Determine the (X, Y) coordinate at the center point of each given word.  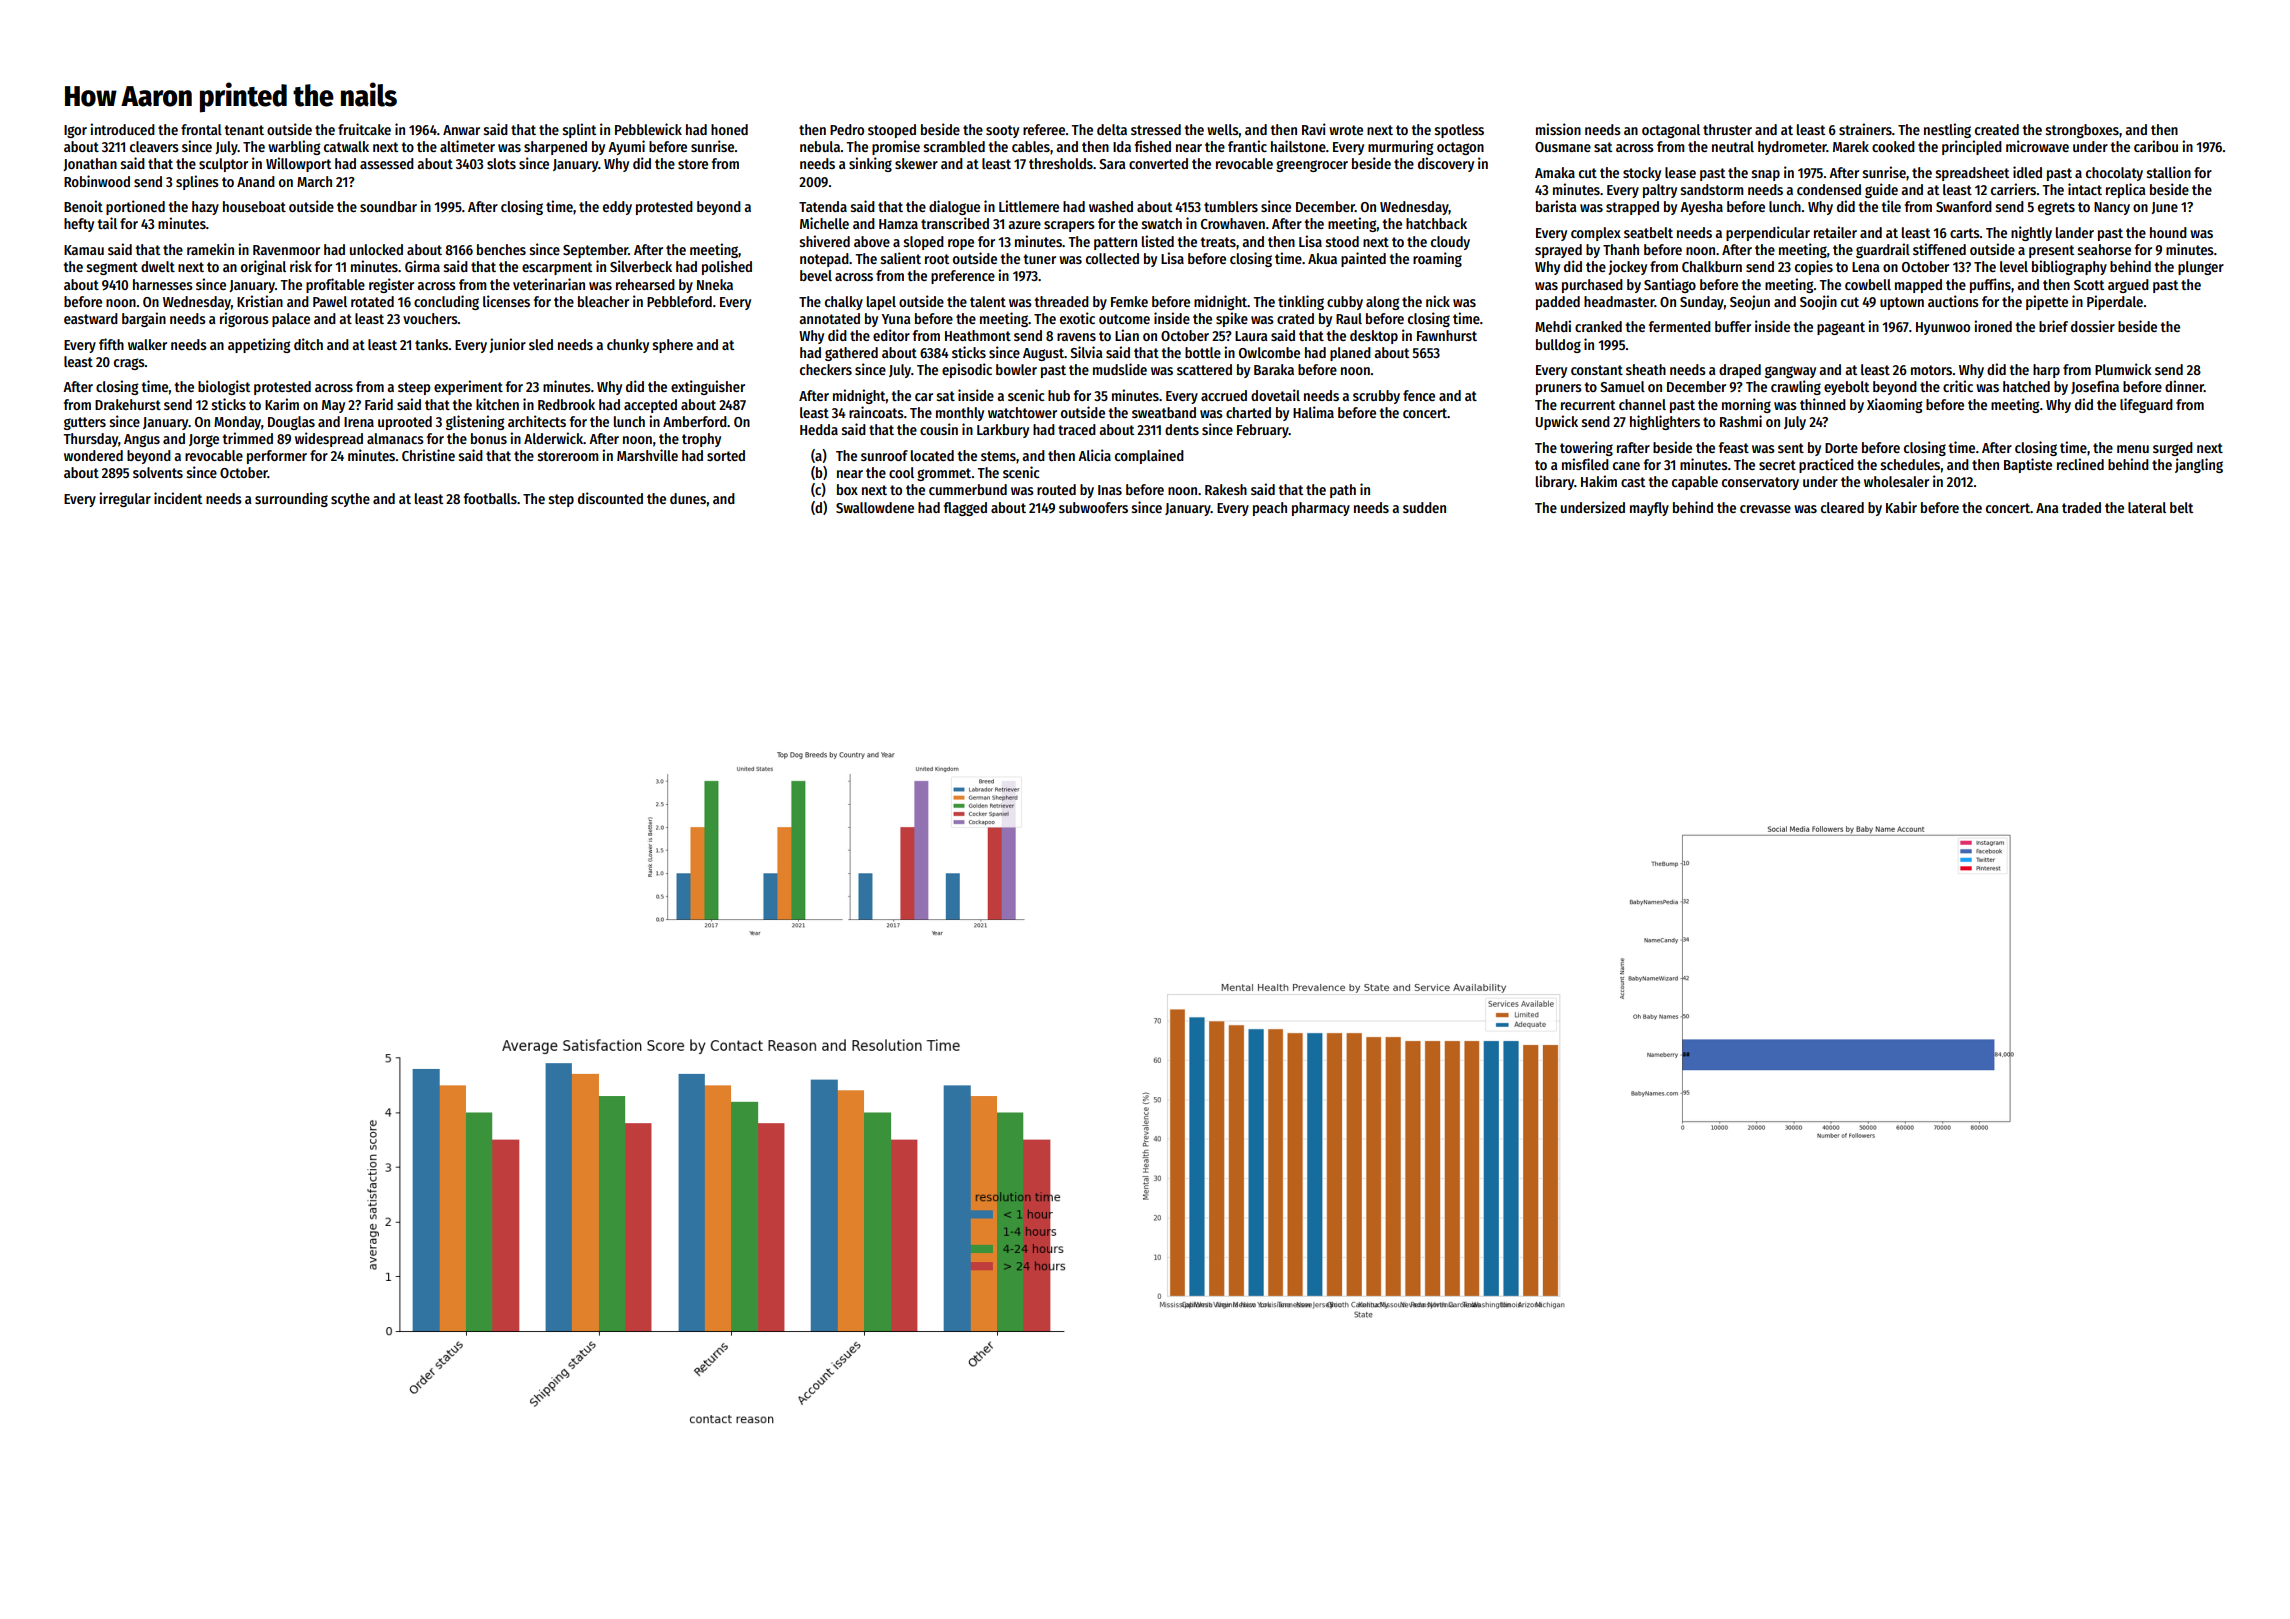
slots (501, 163)
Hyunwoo (1943, 328)
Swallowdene (875, 507)
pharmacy (1321, 509)
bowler (1016, 369)
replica (2126, 190)
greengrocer (1312, 166)
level (2014, 266)
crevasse (1765, 509)
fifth (111, 344)
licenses (506, 301)
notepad (824, 260)
